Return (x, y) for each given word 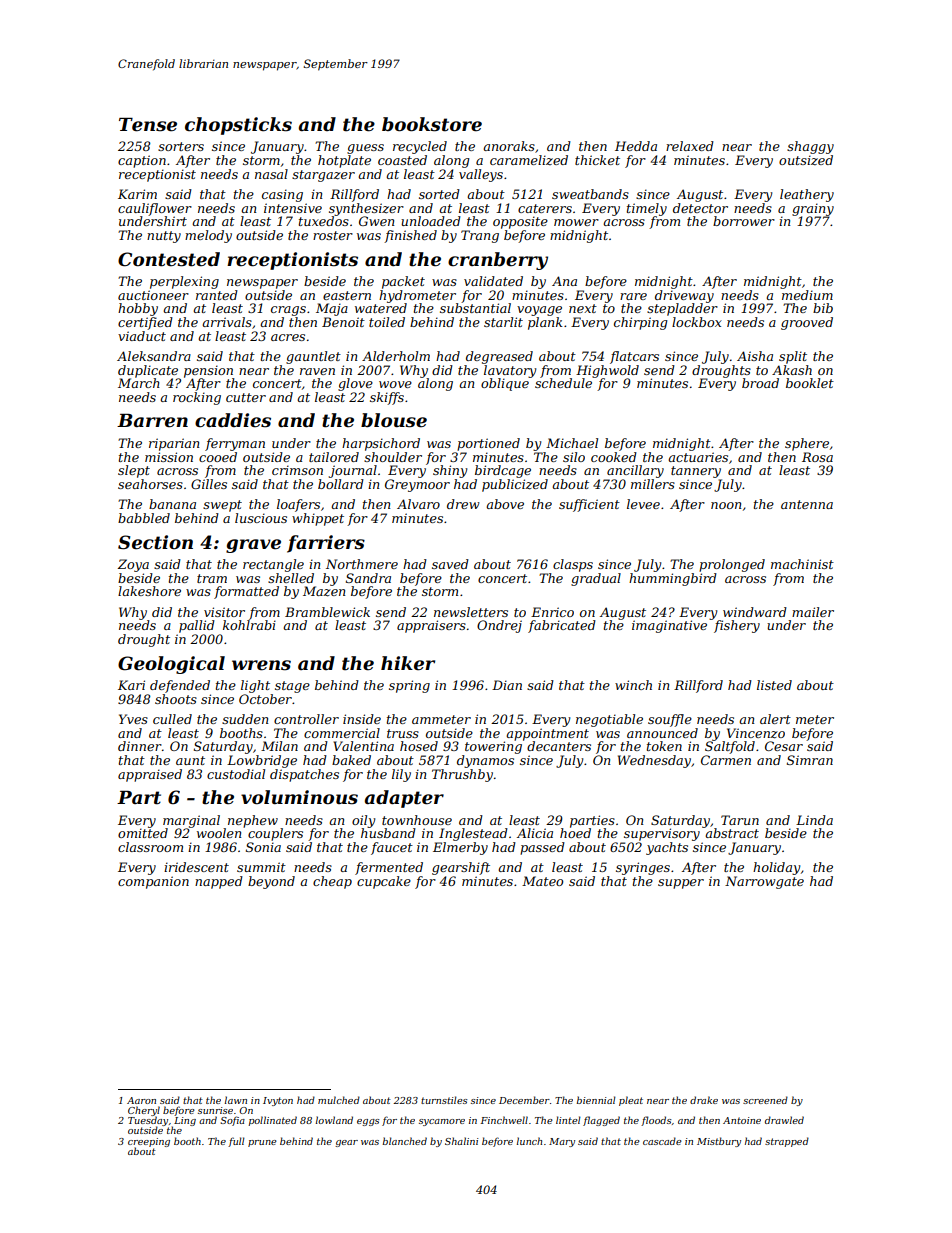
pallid (197, 626)
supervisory (662, 834)
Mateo (542, 881)
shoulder (393, 457)
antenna (807, 504)
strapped (787, 1142)
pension (208, 371)
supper (681, 884)
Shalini (461, 1141)
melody (208, 236)
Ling (185, 1121)
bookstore (432, 124)
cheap (332, 882)
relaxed (690, 146)
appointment (547, 734)
